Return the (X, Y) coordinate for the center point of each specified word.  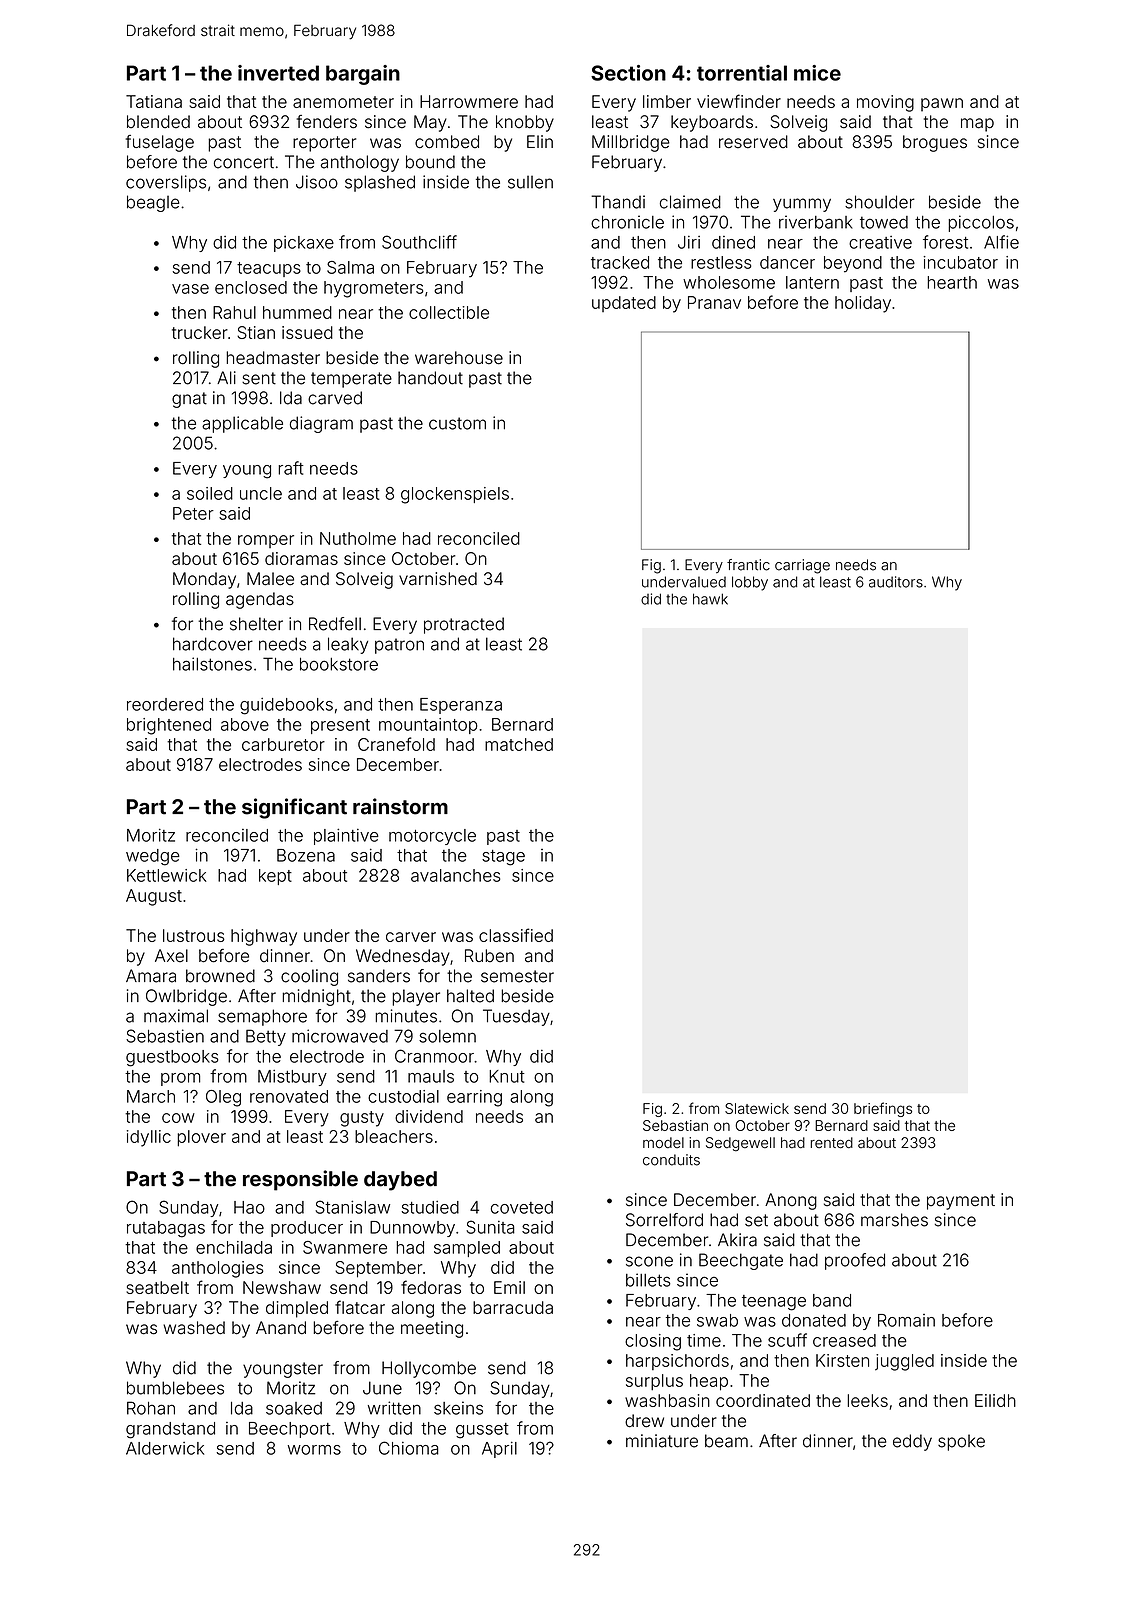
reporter (324, 144)
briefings (883, 1109)
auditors (896, 582)
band (832, 1300)
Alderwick (165, 1448)
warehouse (459, 358)
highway (264, 937)
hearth (952, 282)
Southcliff (419, 242)
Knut (507, 1076)
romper (266, 541)
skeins (458, 1408)
